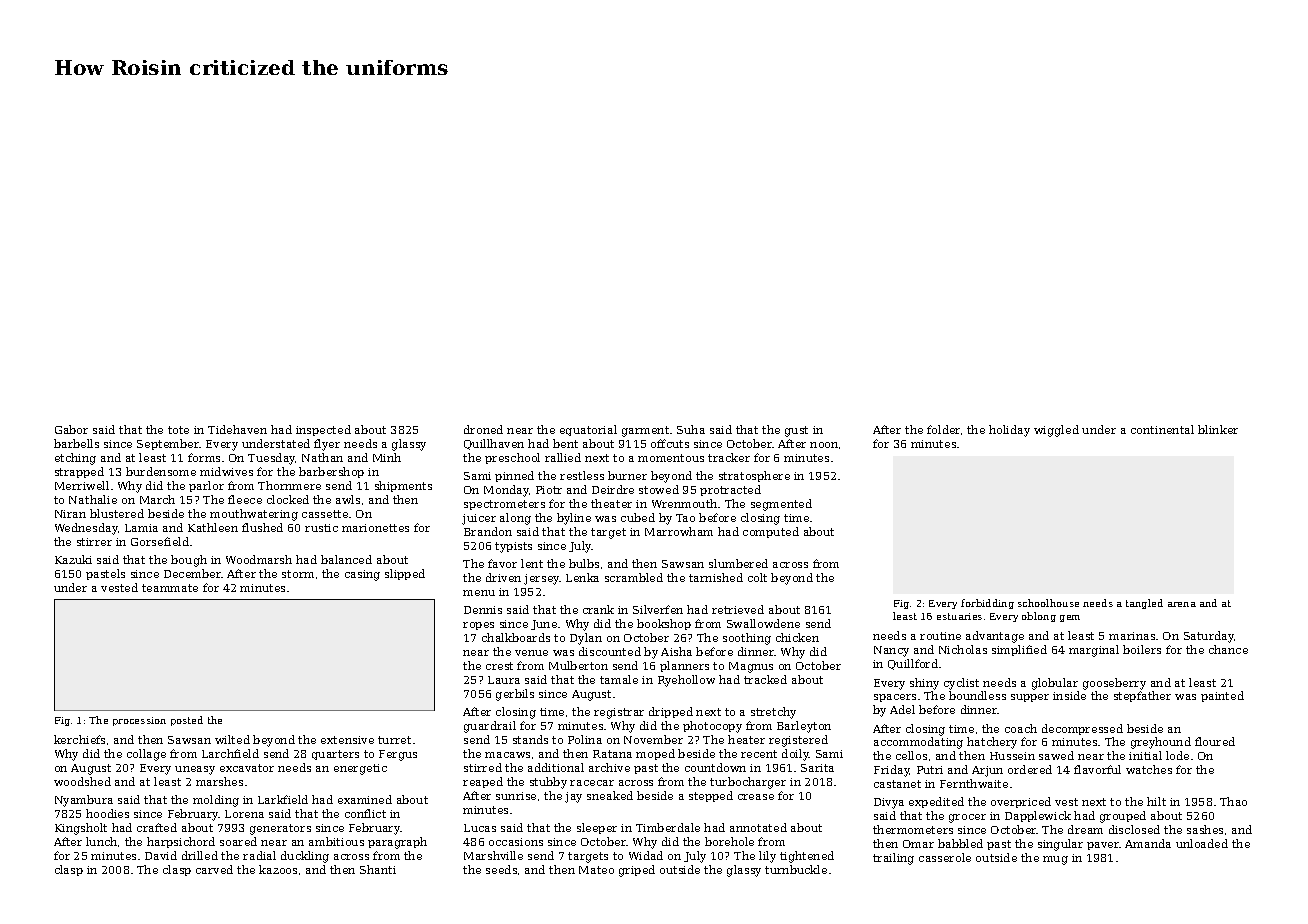  I want to click on decompressed, so click(1082, 729).
